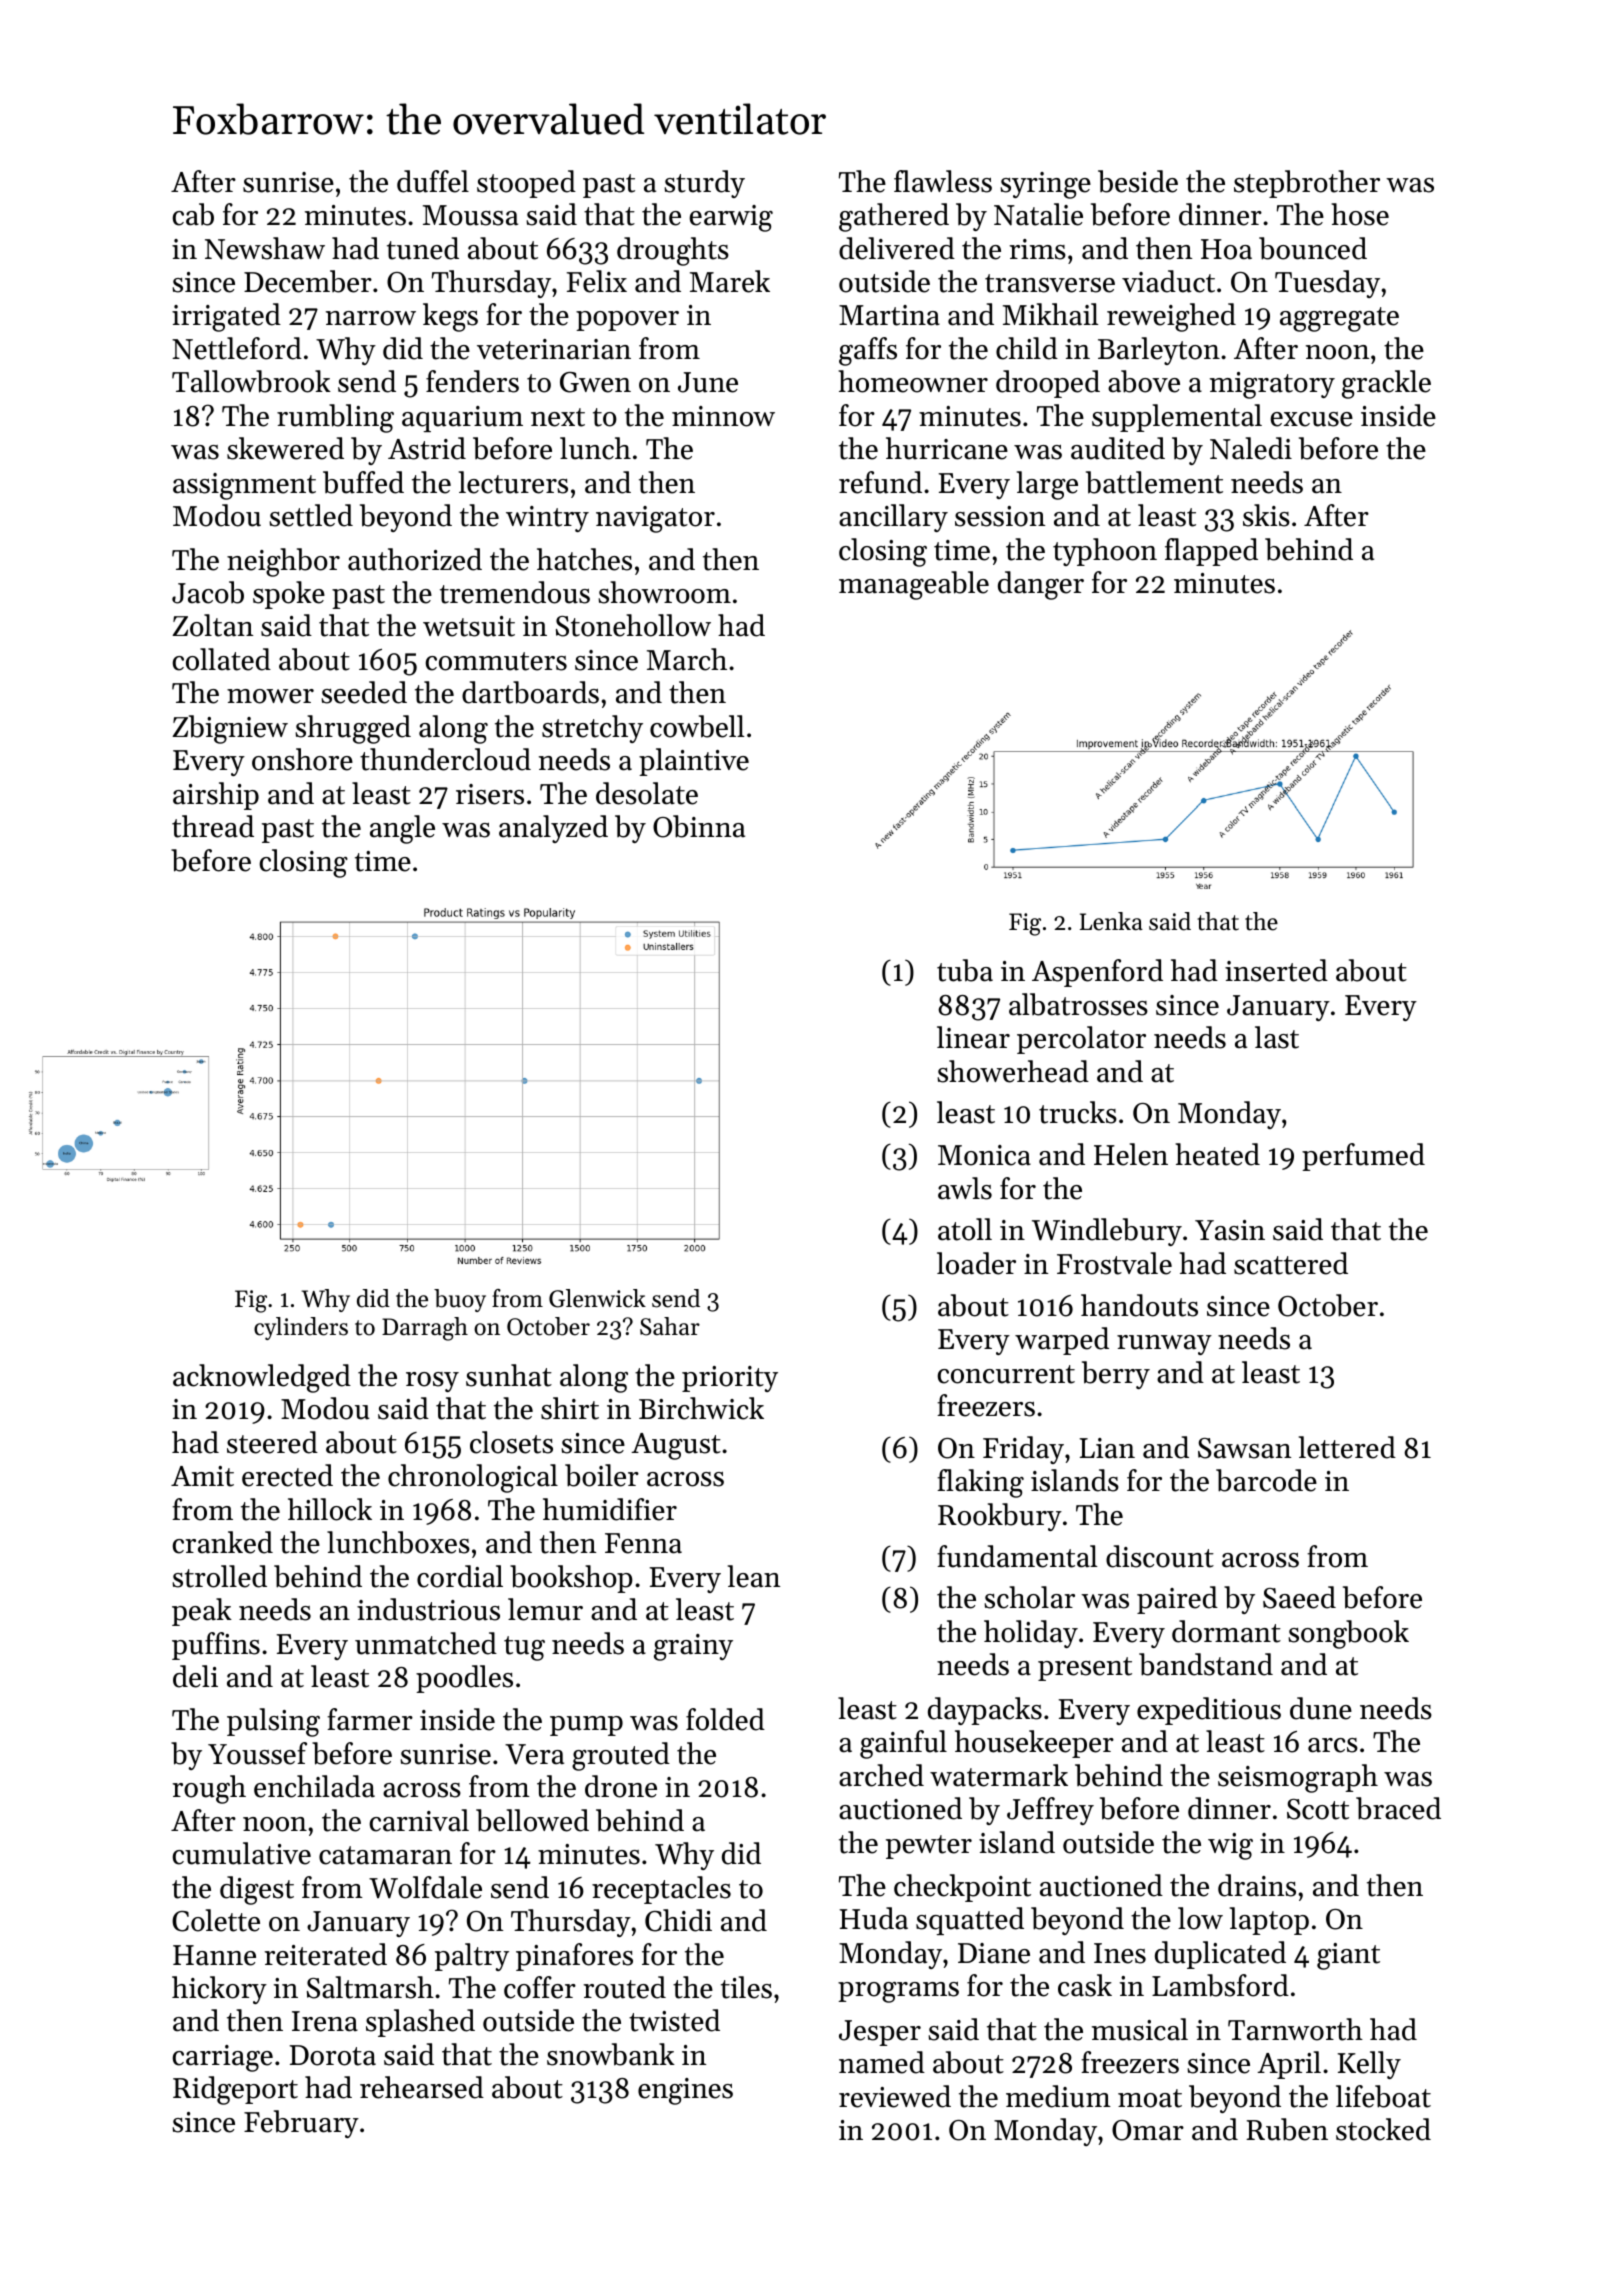 This screenshot has height=2292, width=1620. I want to click on cylinders, so click(301, 1328).
